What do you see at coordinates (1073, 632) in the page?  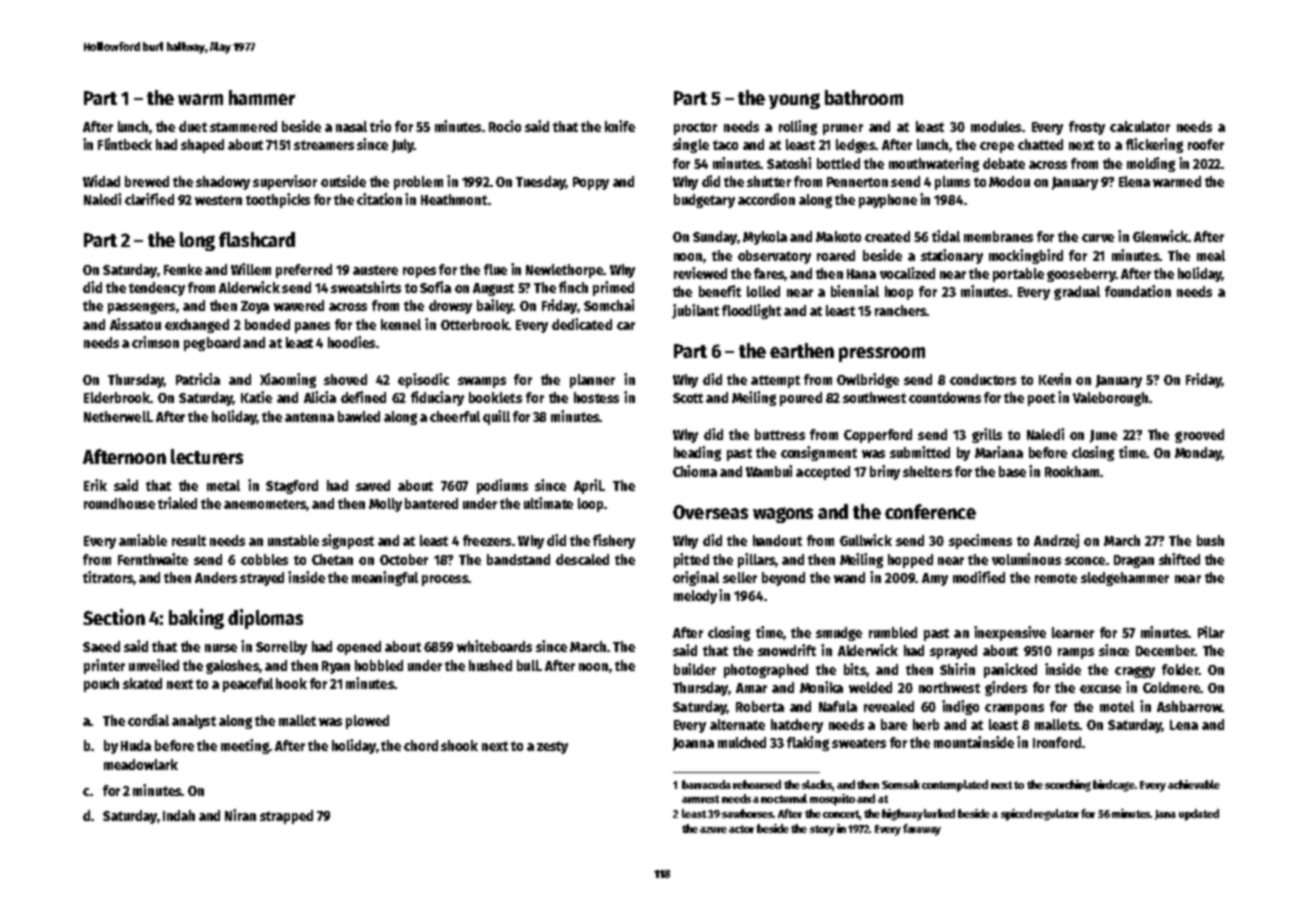 I see `learner` at bounding box center [1073, 632].
